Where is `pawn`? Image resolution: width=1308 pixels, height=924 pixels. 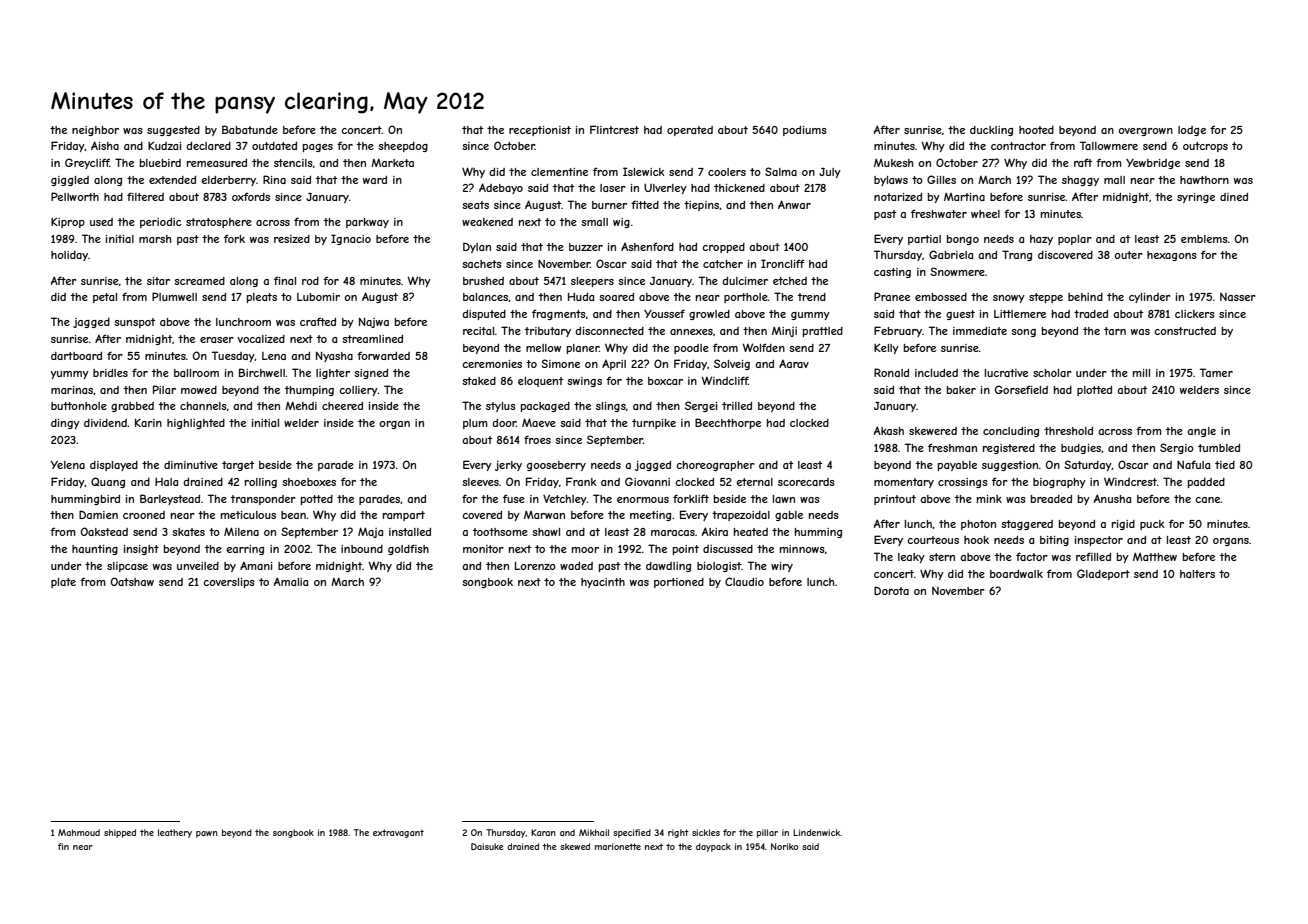 pawn is located at coordinates (207, 834).
